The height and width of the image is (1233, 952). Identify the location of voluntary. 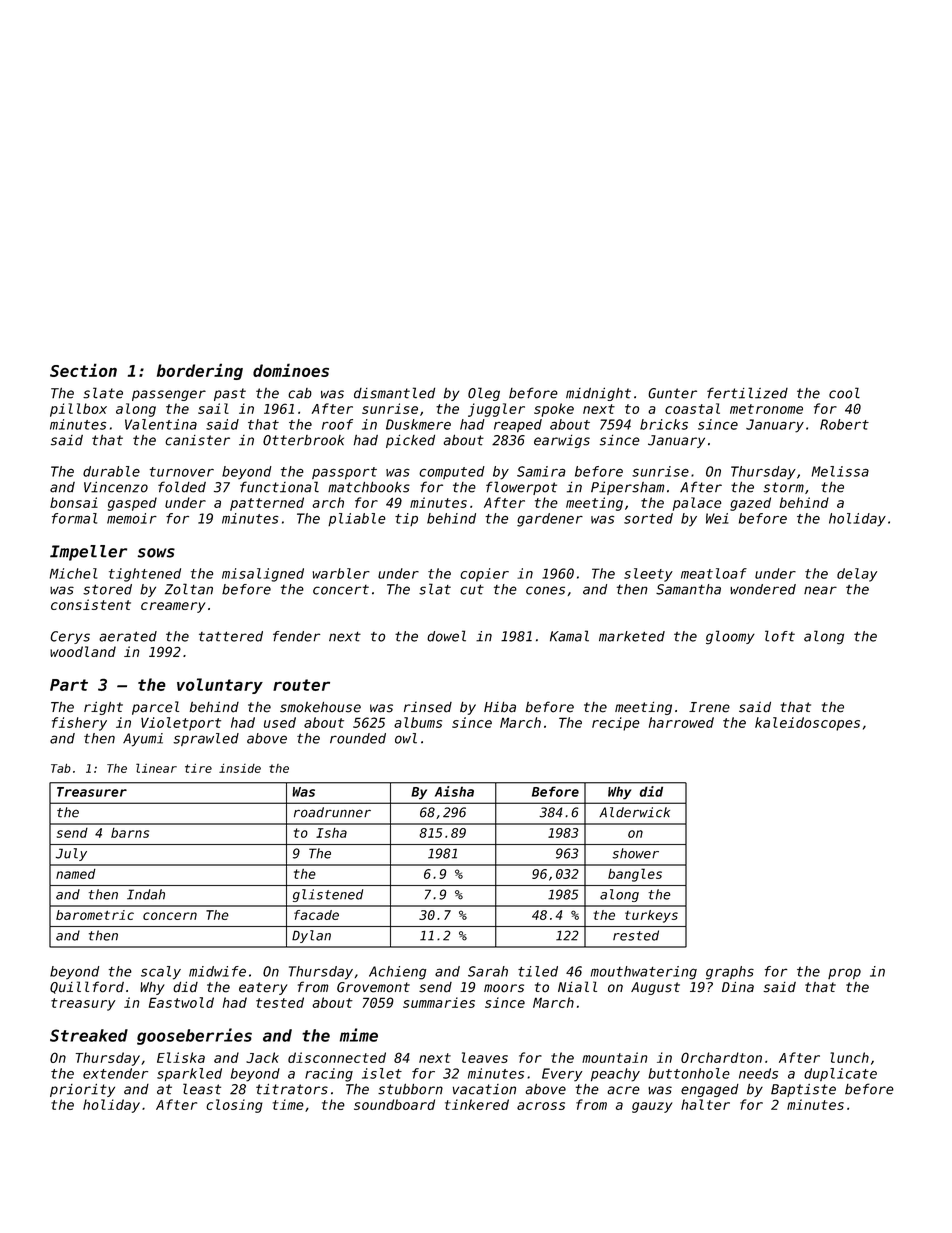
(220, 686).
